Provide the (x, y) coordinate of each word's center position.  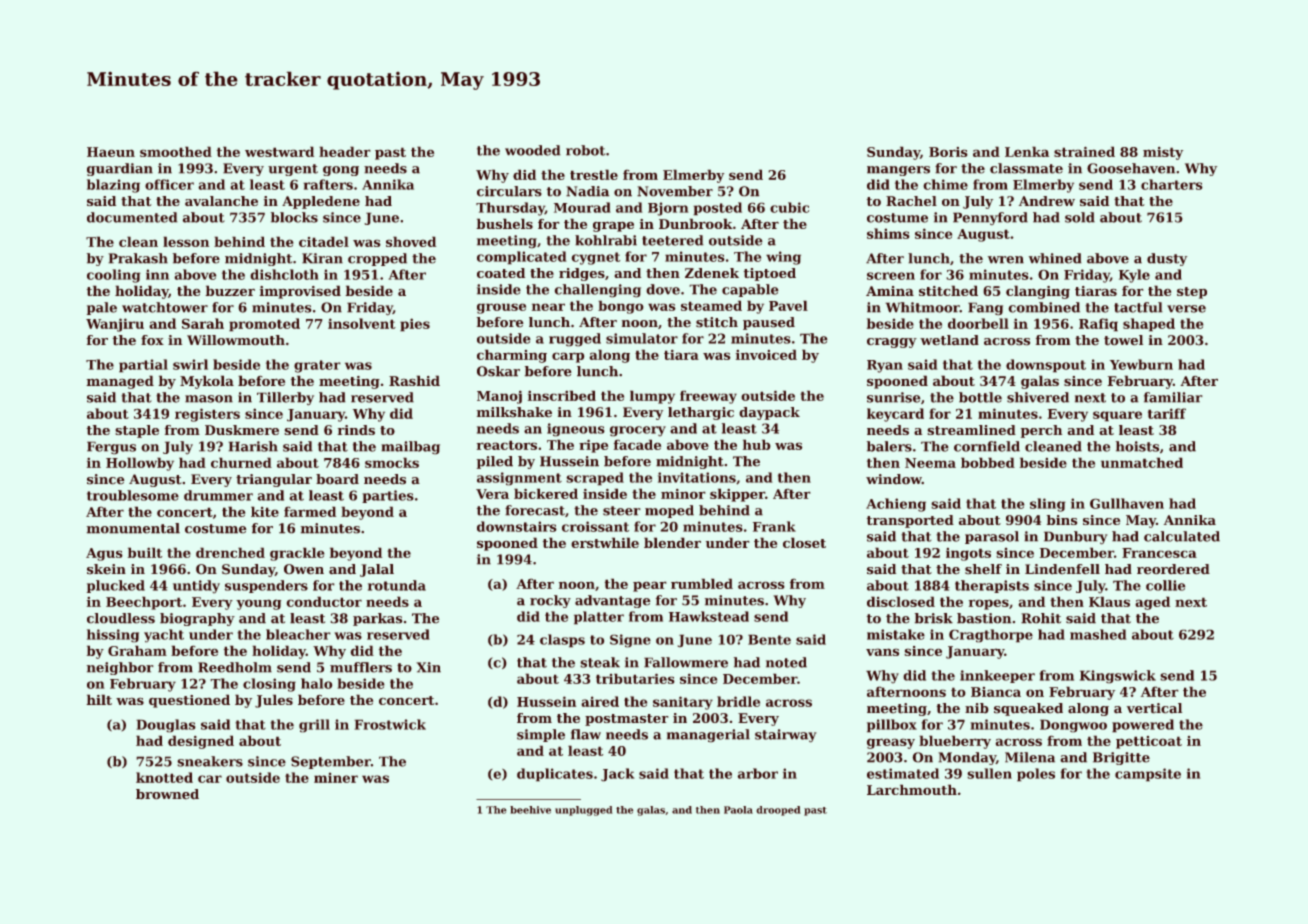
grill (314, 725)
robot (585, 150)
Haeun (111, 152)
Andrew (1047, 201)
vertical (1154, 708)
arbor (758, 773)
